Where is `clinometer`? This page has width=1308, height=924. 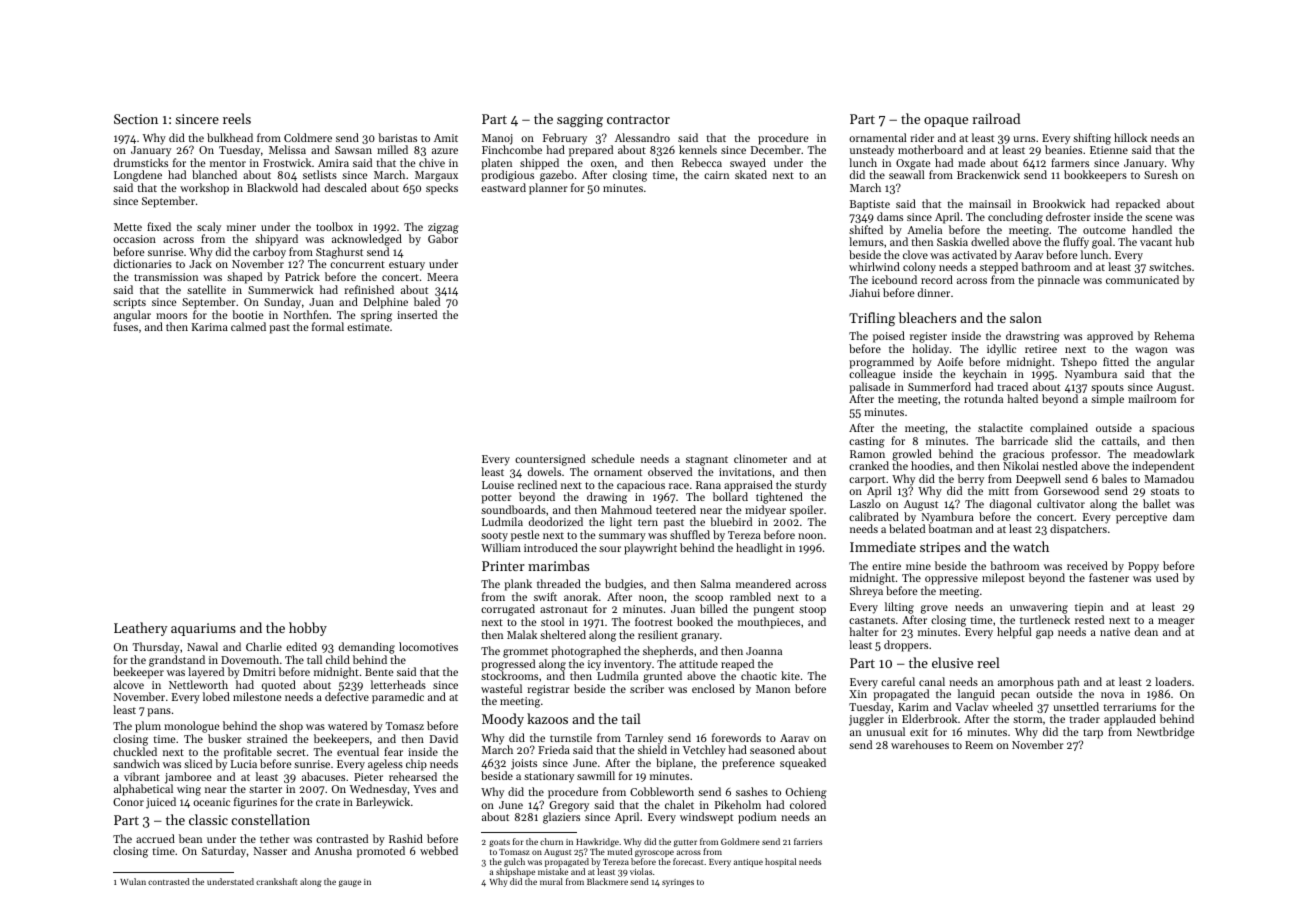 clinometer is located at coordinates (760, 458).
